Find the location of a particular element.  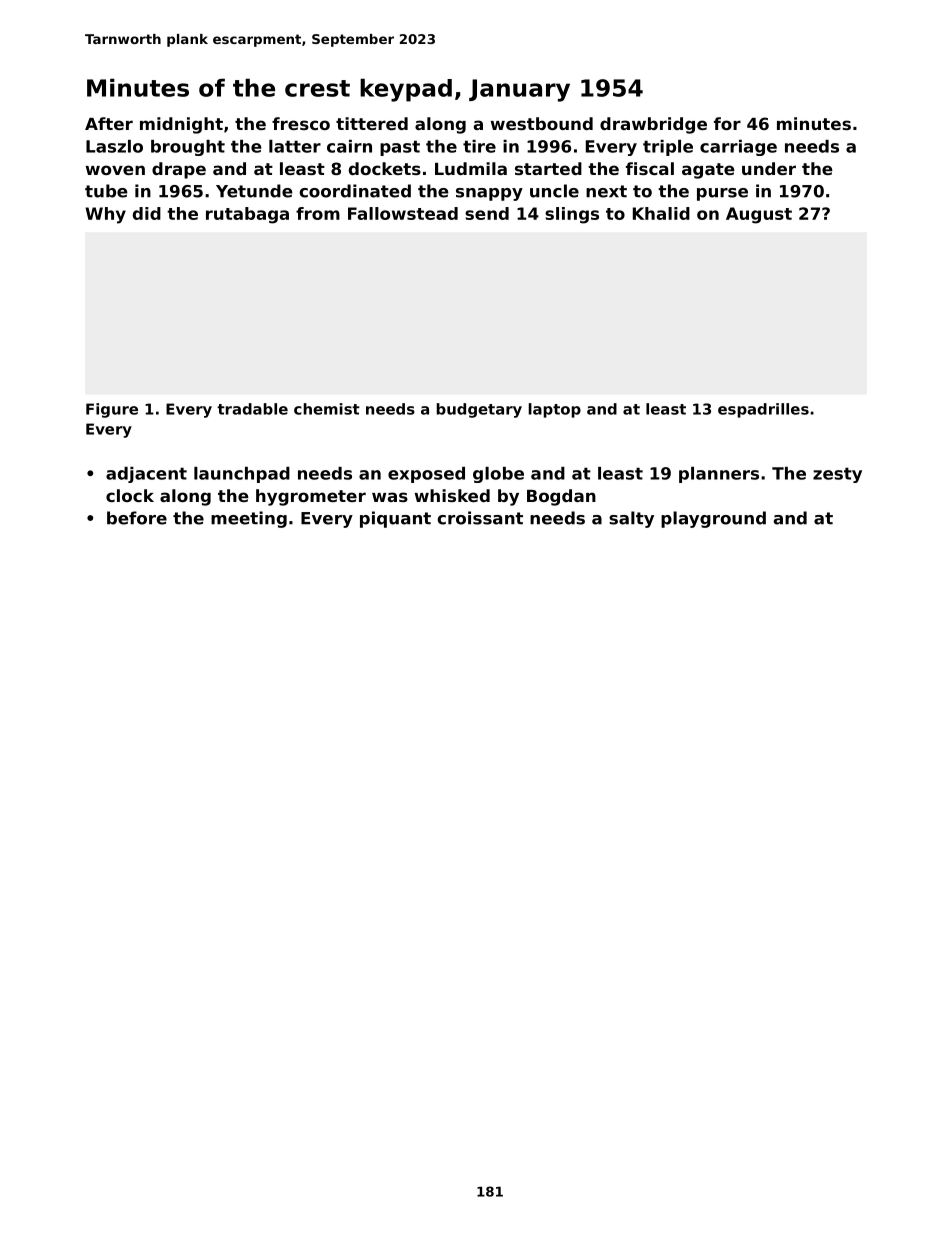

Figure is located at coordinates (112, 410).
